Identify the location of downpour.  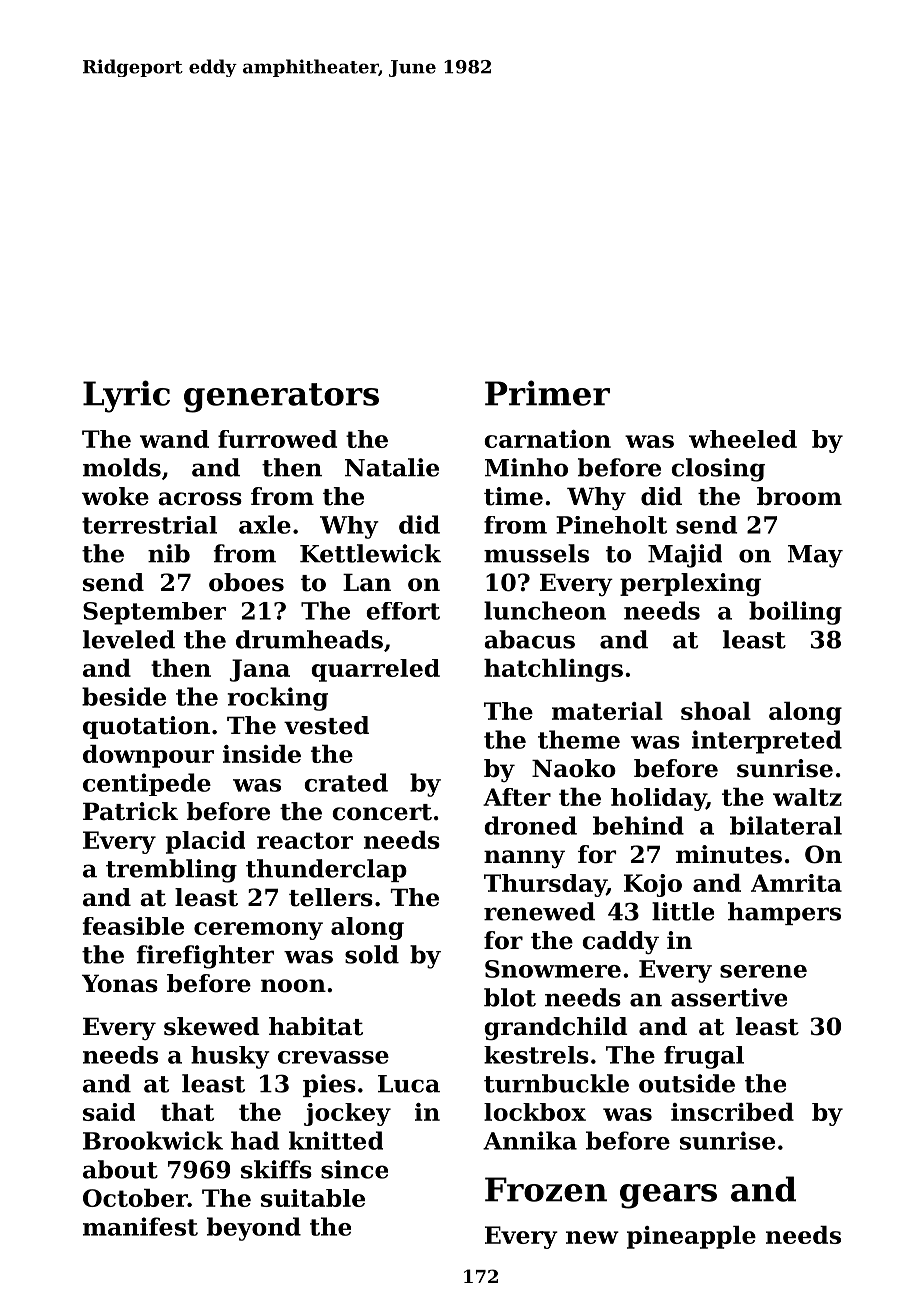
(148, 756).
